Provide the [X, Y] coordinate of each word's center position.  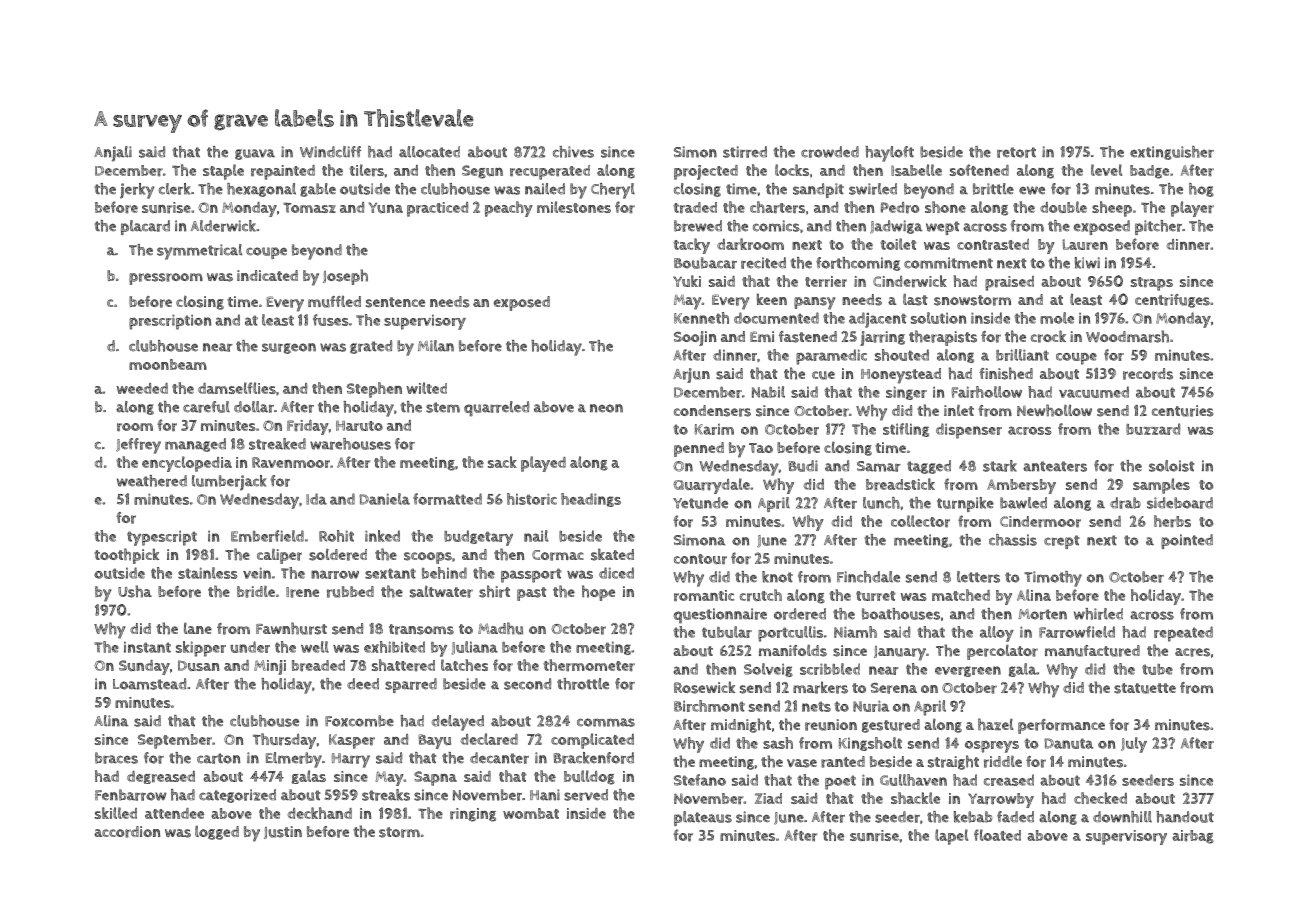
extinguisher [1172, 153]
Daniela [385, 499]
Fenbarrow [131, 795]
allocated [429, 152]
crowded [830, 152]
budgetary [478, 538]
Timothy [1053, 579]
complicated [592, 741]
